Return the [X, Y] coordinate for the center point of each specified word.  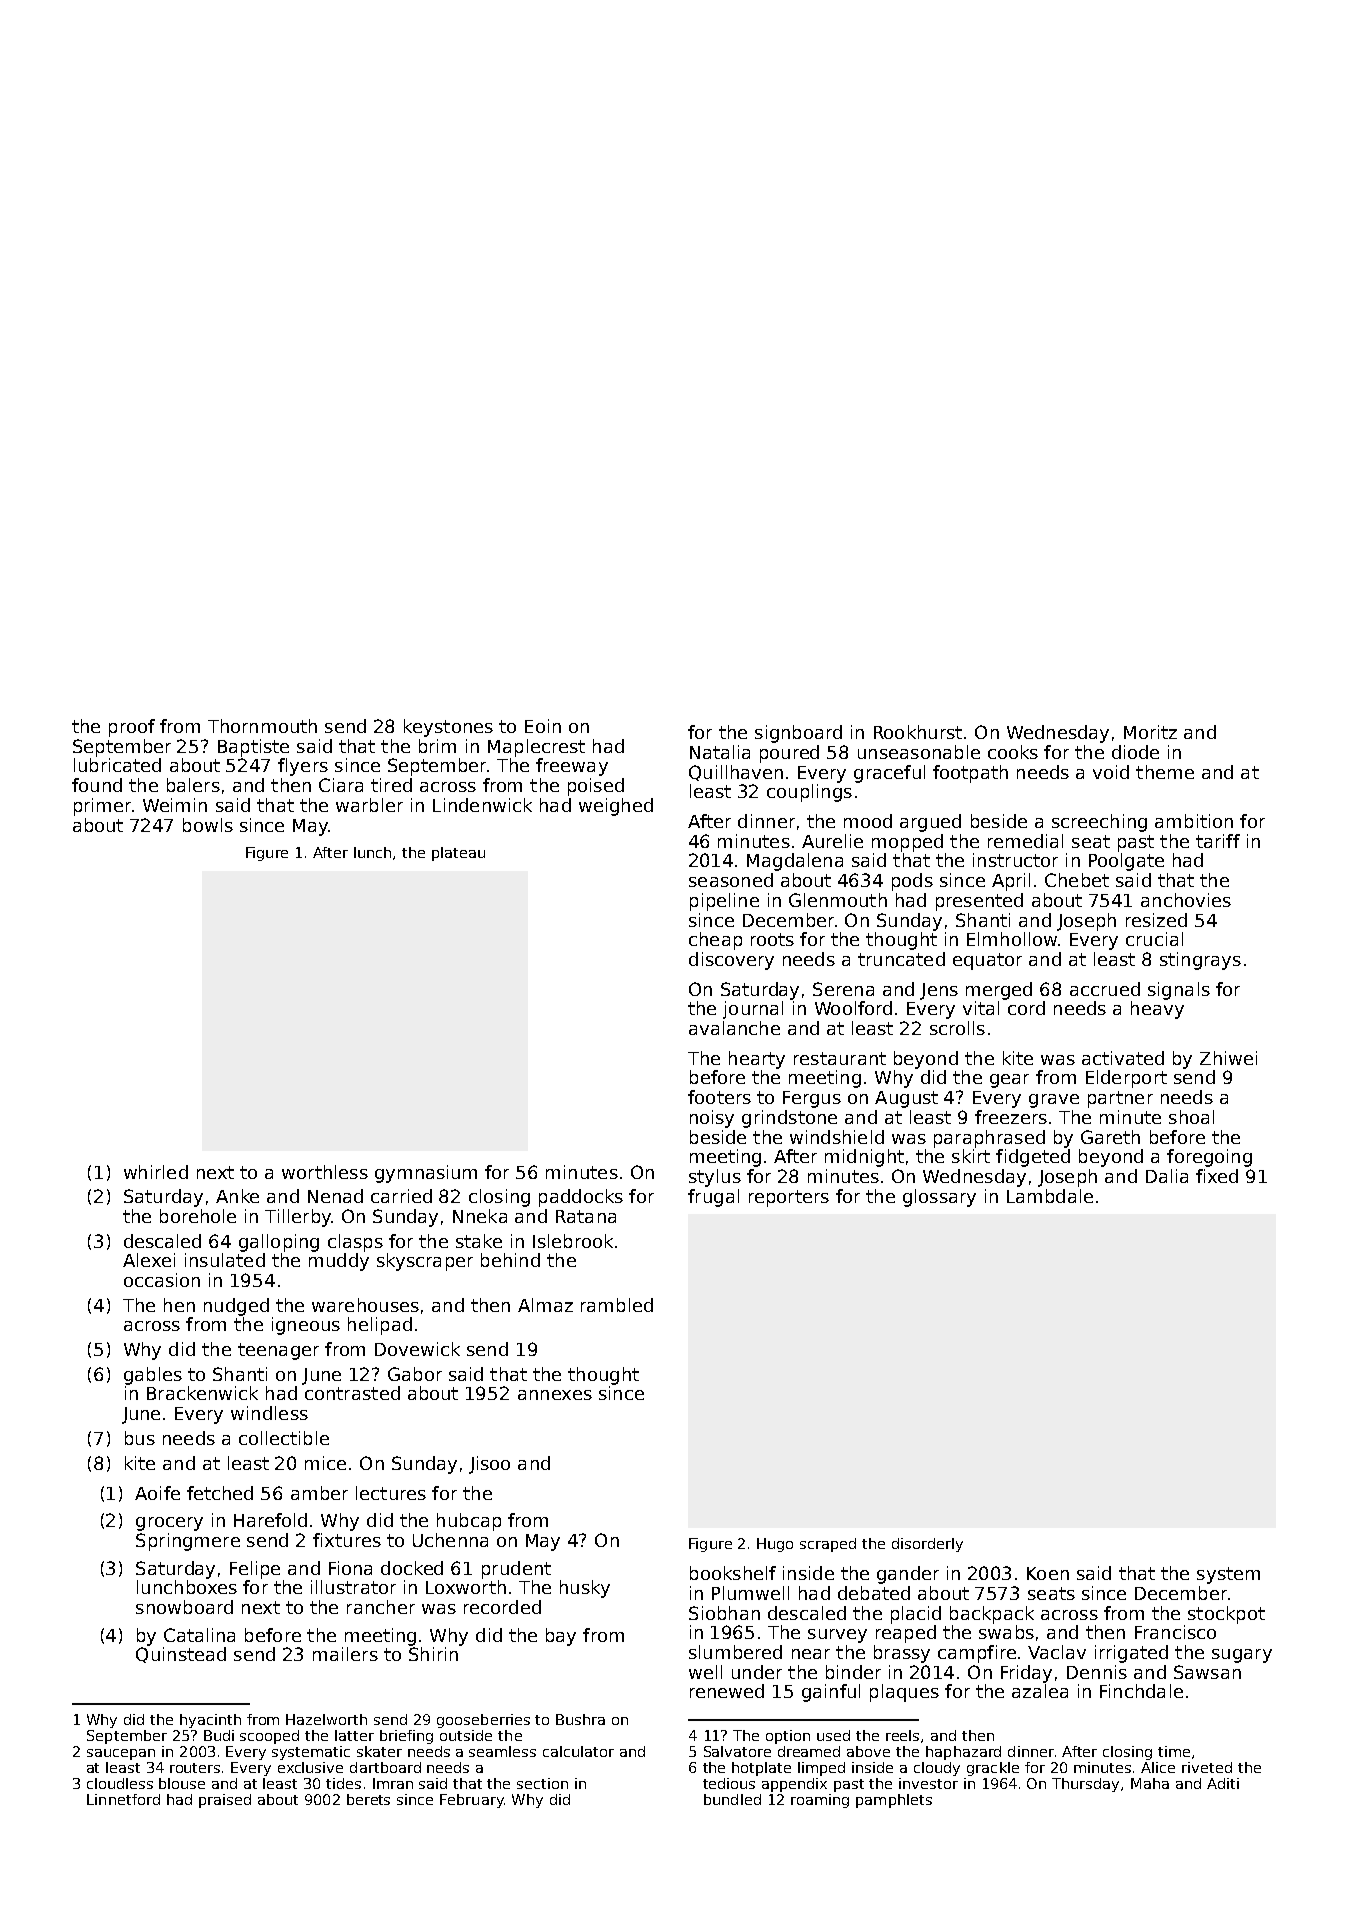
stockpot [1226, 1615]
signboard [798, 734]
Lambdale [1050, 1196]
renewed [727, 1691]
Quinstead [181, 1655]
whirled [156, 1172]
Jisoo [489, 1465]
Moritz [1150, 732]
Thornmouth [262, 726]
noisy [712, 1119]
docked [412, 1568]
